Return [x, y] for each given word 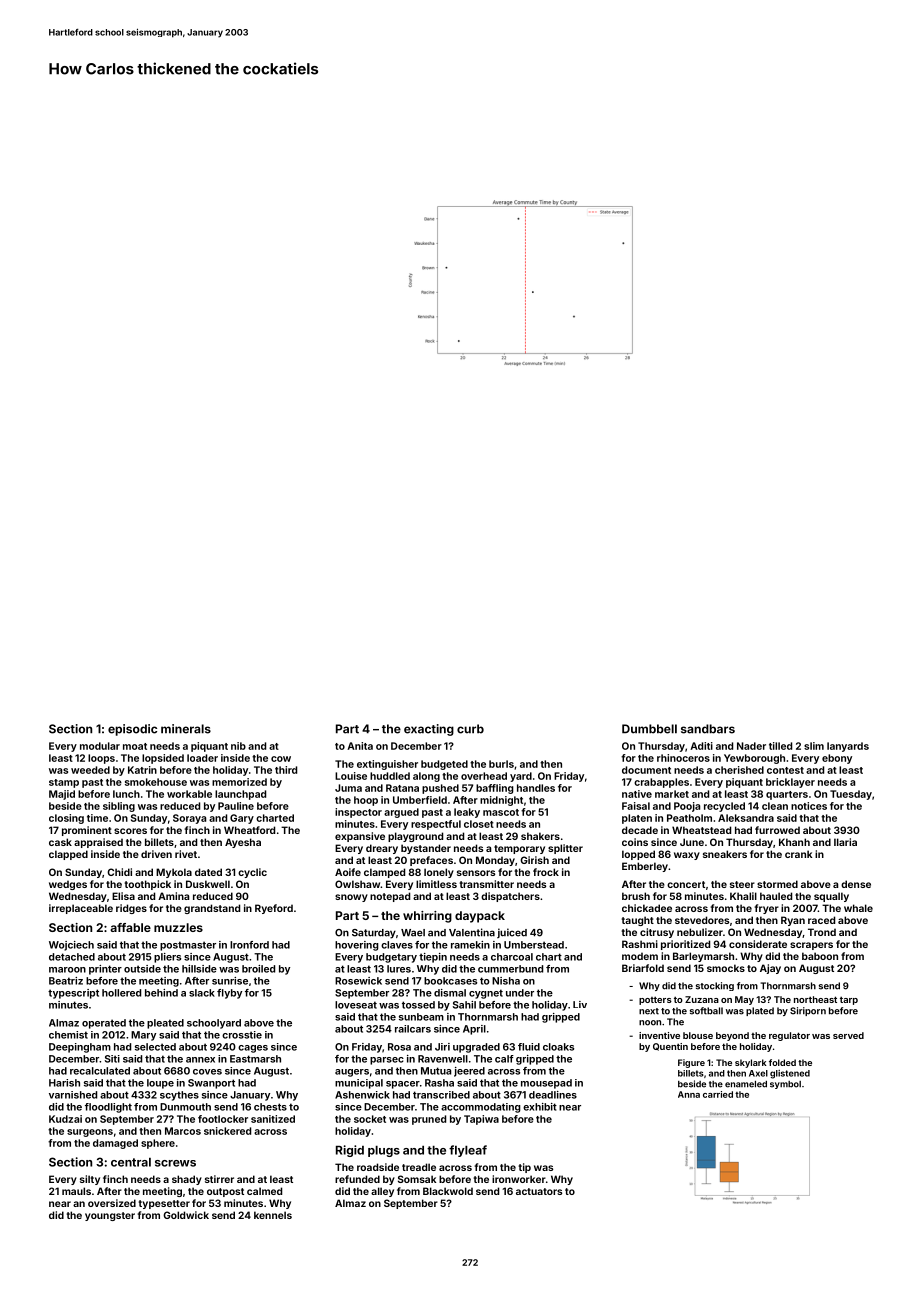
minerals [186, 729]
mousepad [546, 1084]
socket [370, 1119]
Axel [758, 1073]
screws [175, 1163]
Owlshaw [357, 884]
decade [640, 830]
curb [470, 729]
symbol [785, 1085]
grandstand [212, 909]
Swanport [211, 1084]
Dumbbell [649, 729]
